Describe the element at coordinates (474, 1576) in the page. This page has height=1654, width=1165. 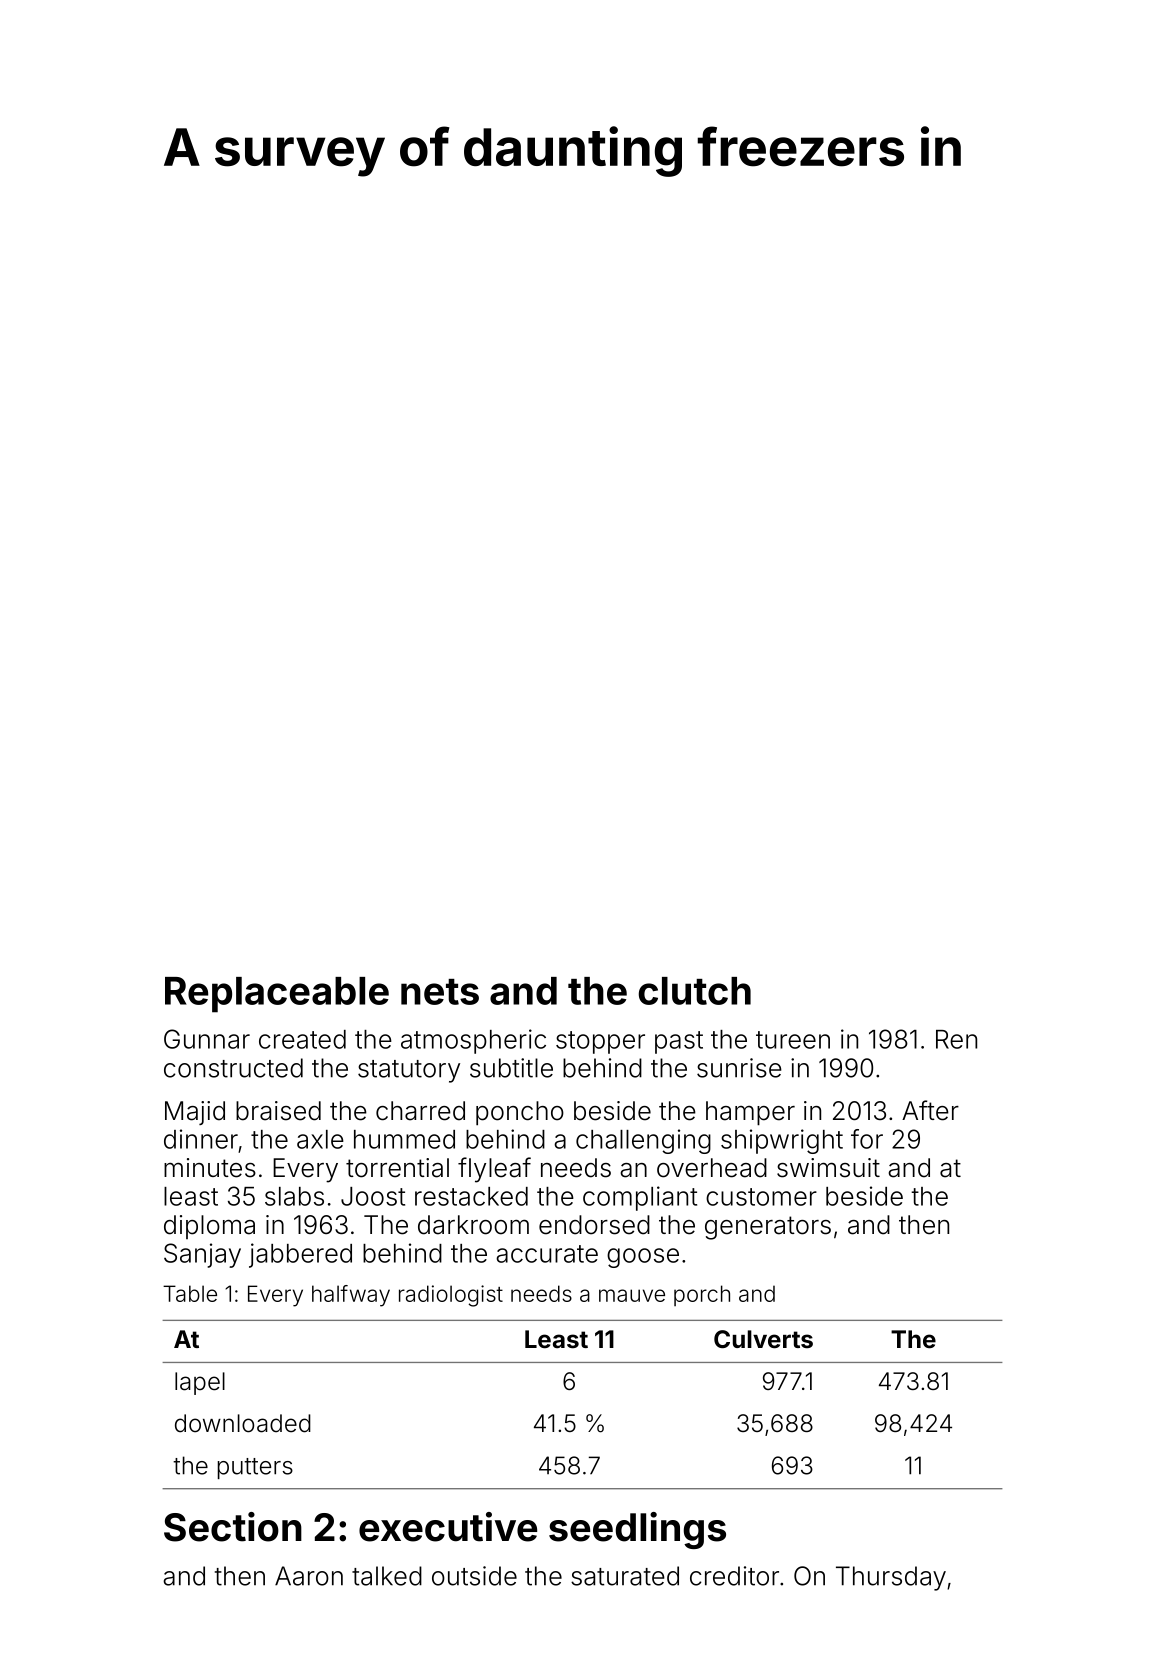
I see `outside` at that location.
